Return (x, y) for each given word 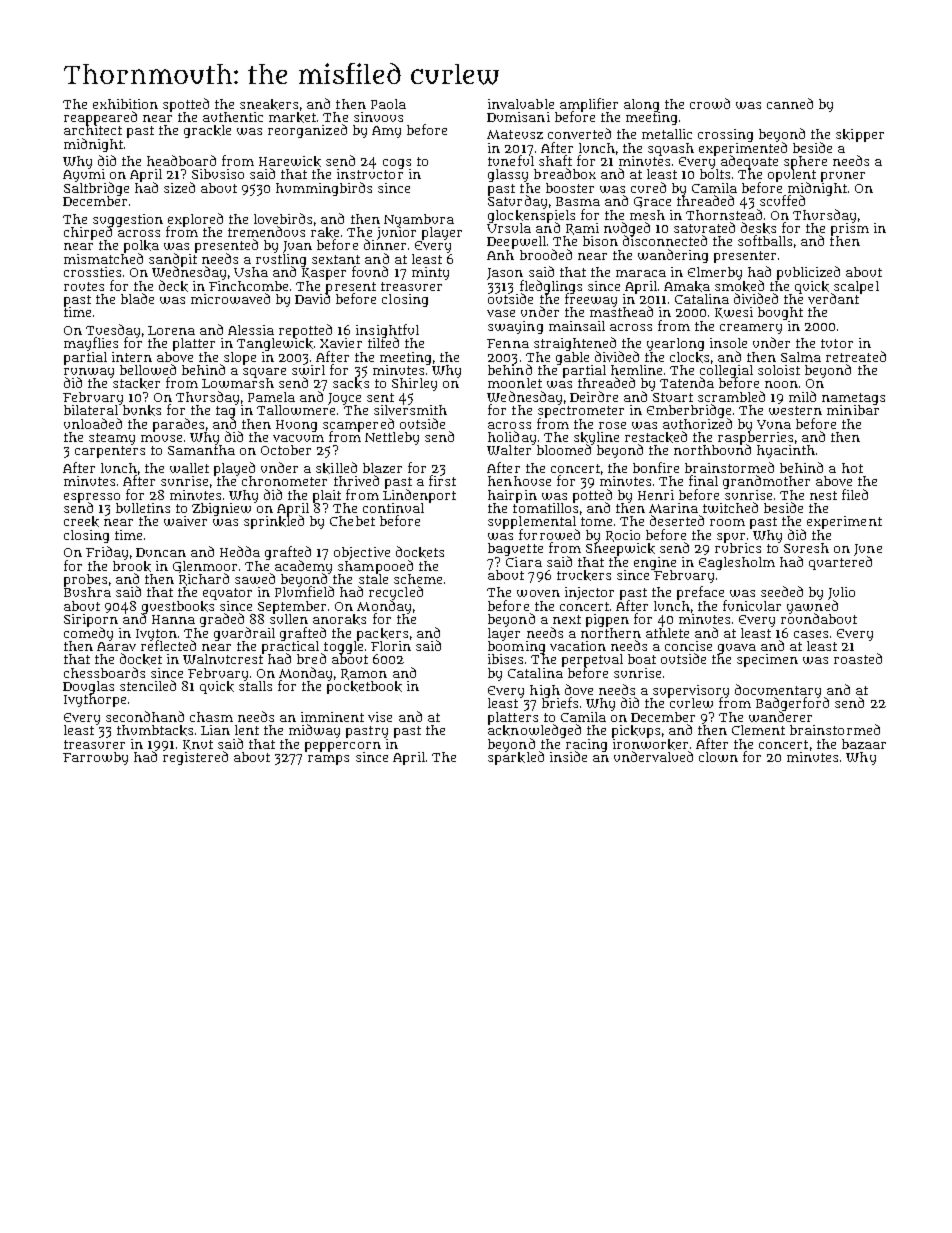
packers (382, 634)
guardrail (244, 634)
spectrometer (581, 412)
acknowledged (534, 732)
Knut (198, 745)
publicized (808, 273)
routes (84, 286)
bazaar (864, 744)
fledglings (551, 287)
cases (811, 634)
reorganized (307, 131)
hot (852, 468)
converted (579, 133)
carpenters (110, 452)
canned (790, 103)
